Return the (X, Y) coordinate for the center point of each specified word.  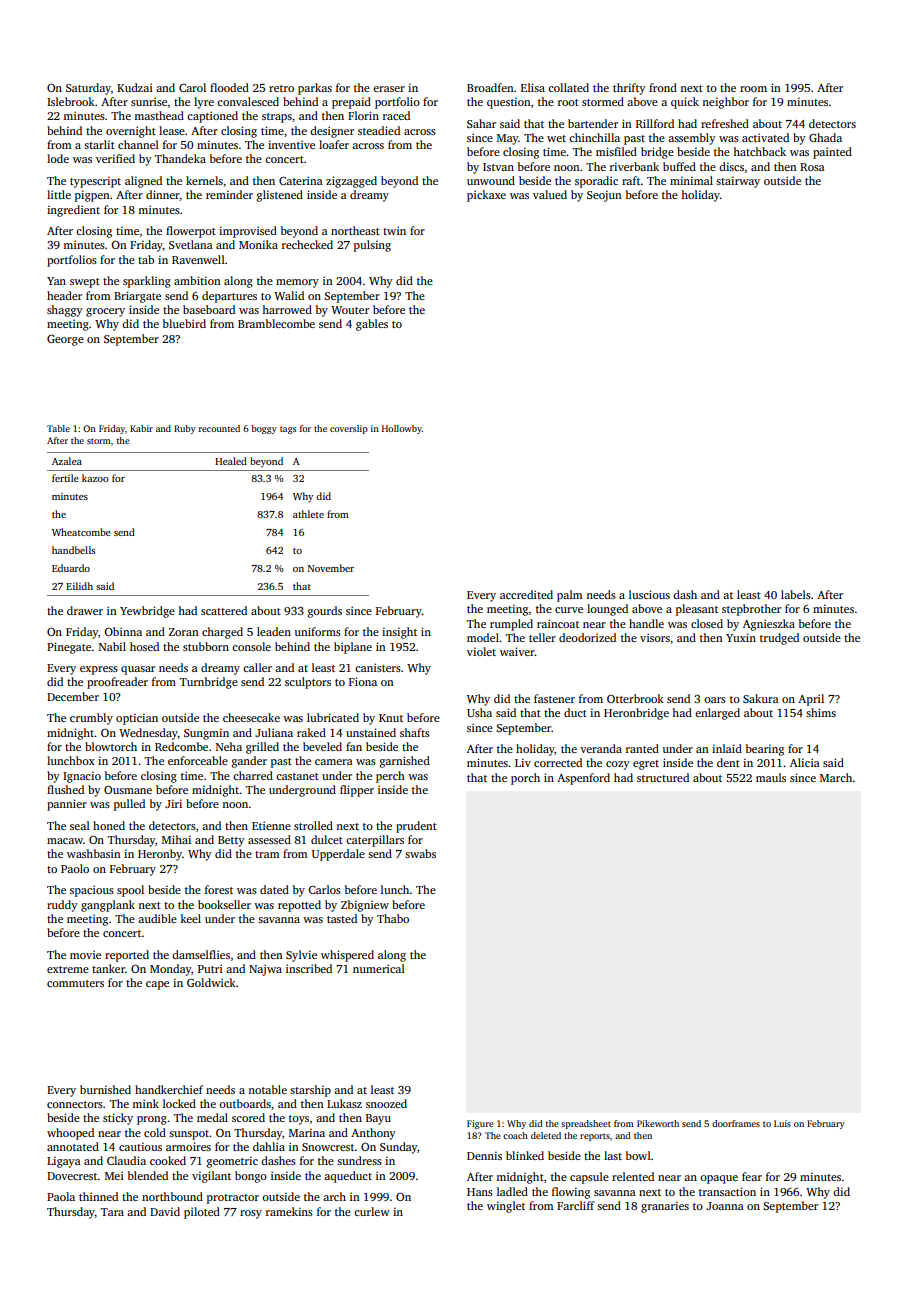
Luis (782, 1123)
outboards (245, 1103)
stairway (738, 182)
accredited (526, 594)
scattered (224, 610)
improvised (248, 232)
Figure (480, 1124)
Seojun (604, 196)
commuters (75, 983)
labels (796, 594)
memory (297, 283)
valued (550, 194)
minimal (691, 180)
